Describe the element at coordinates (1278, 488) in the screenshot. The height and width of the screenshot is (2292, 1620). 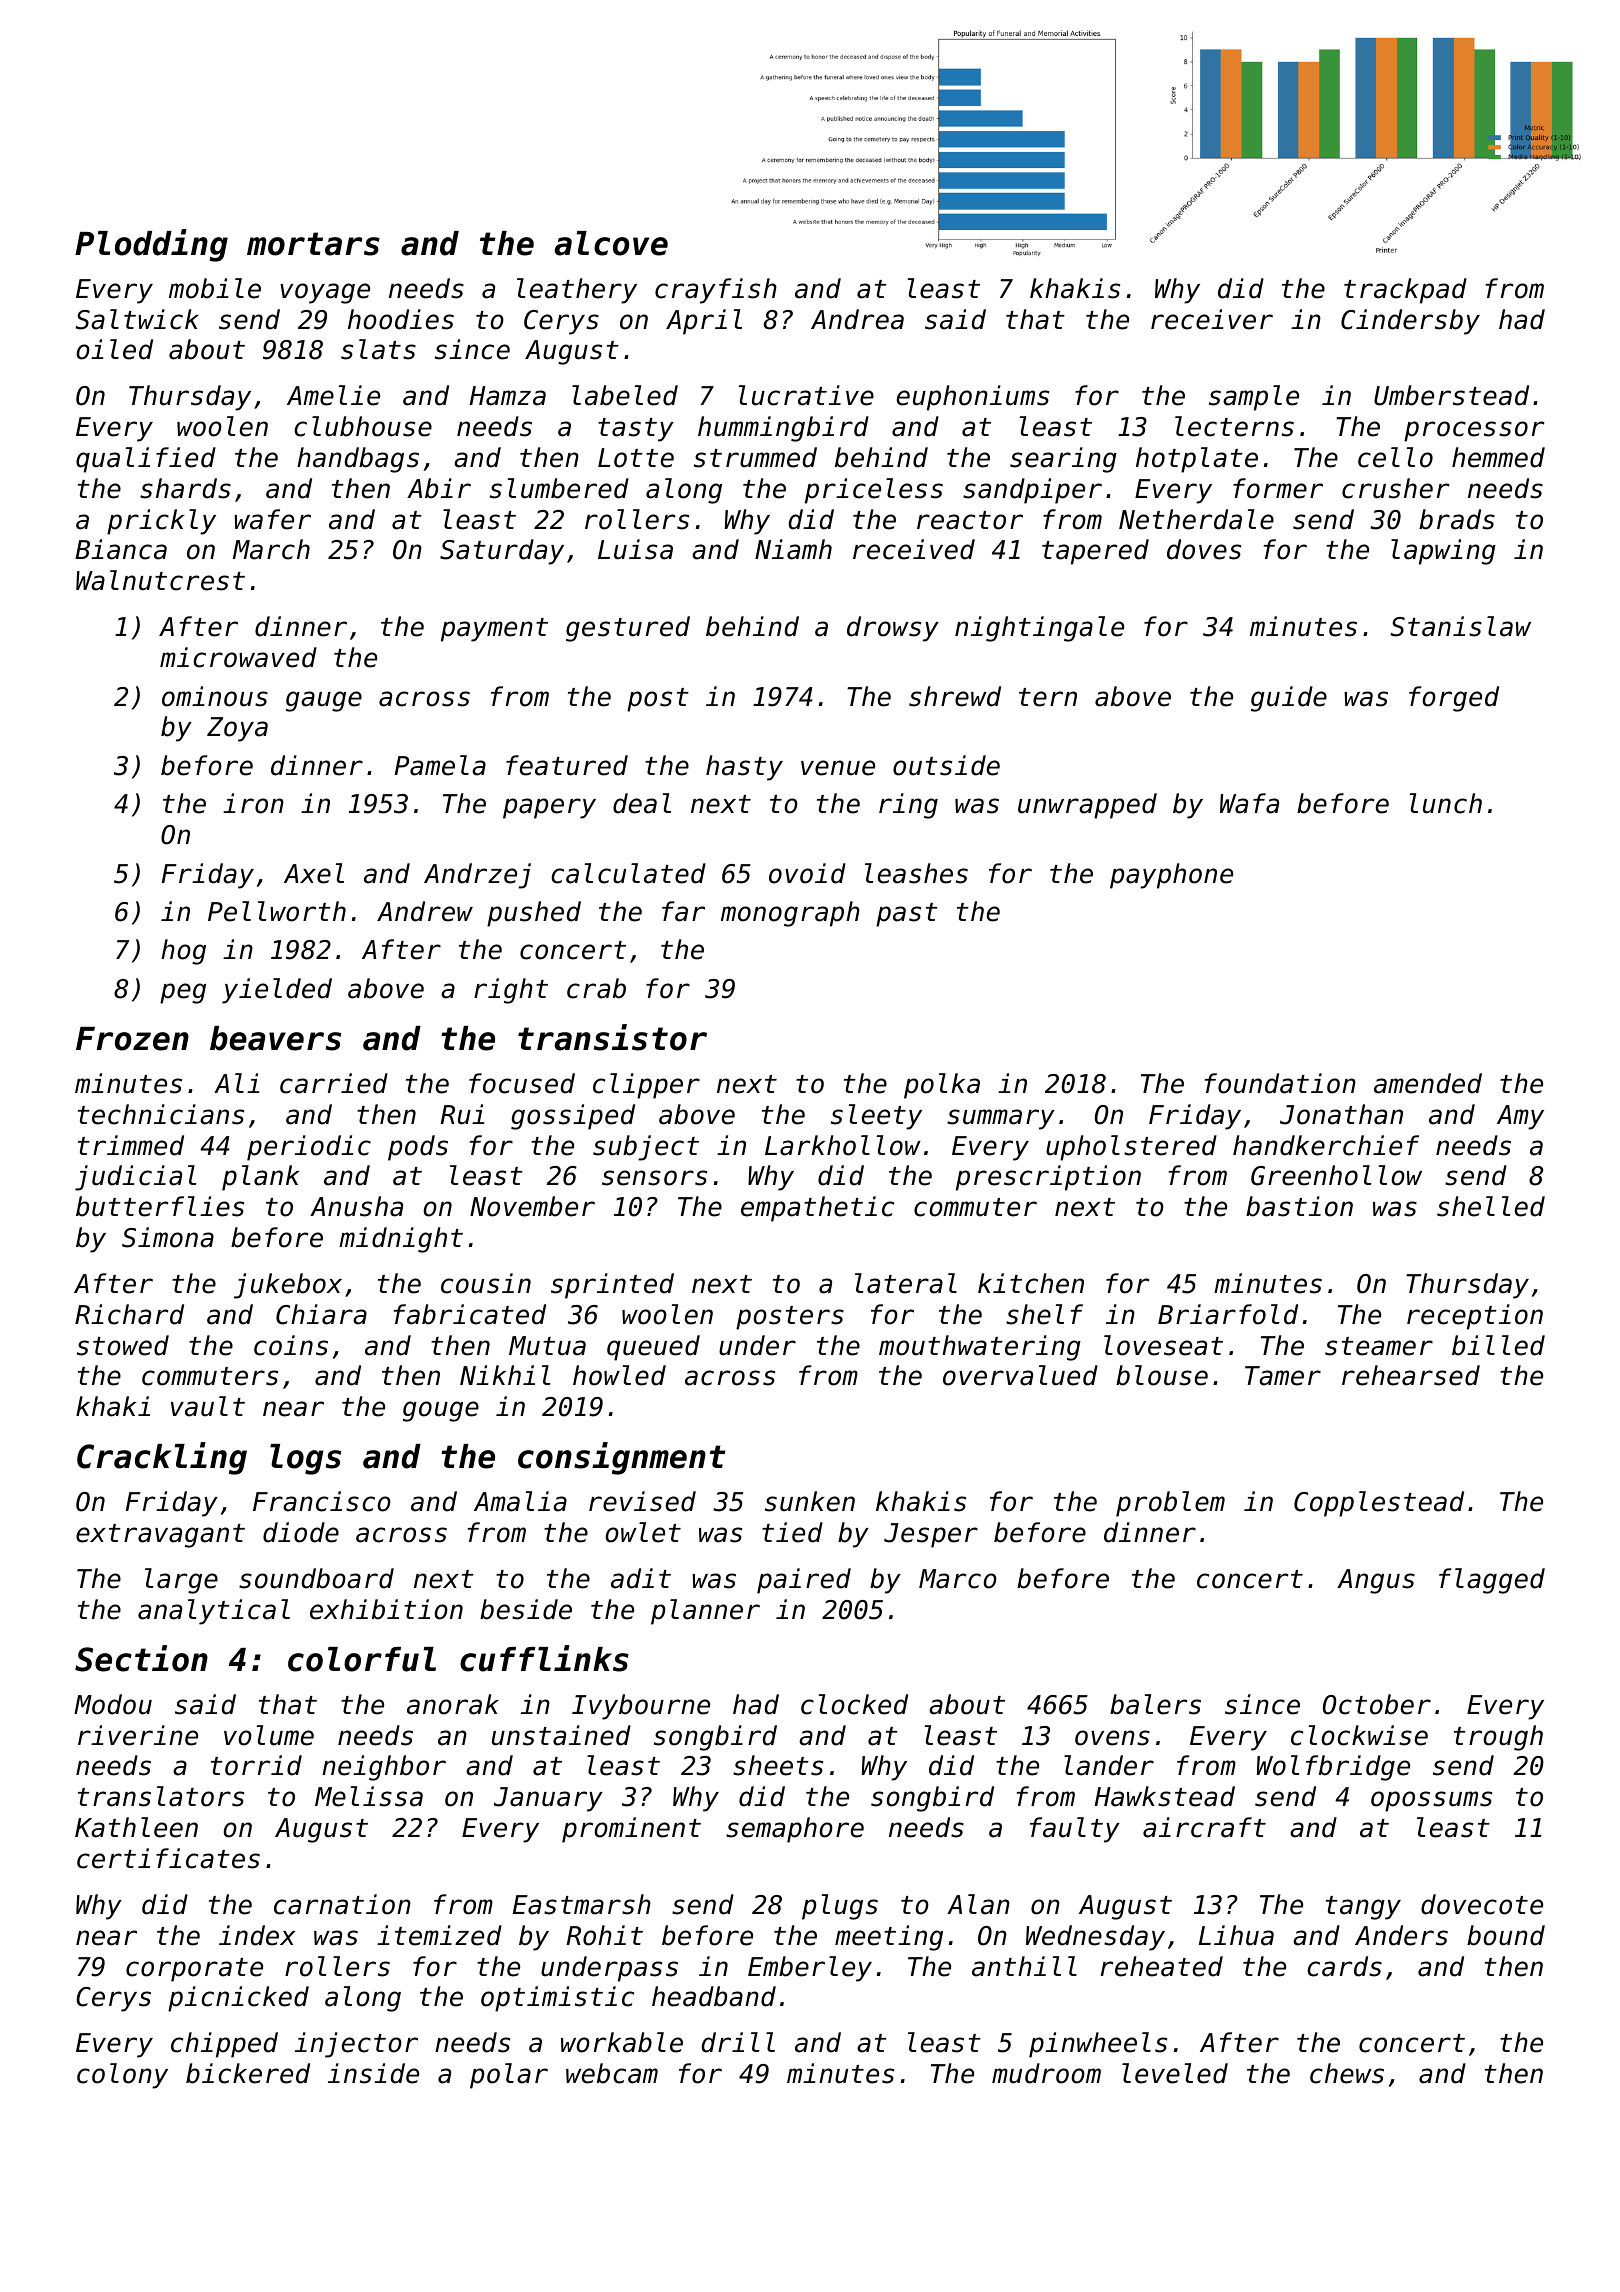
I see `former` at that location.
